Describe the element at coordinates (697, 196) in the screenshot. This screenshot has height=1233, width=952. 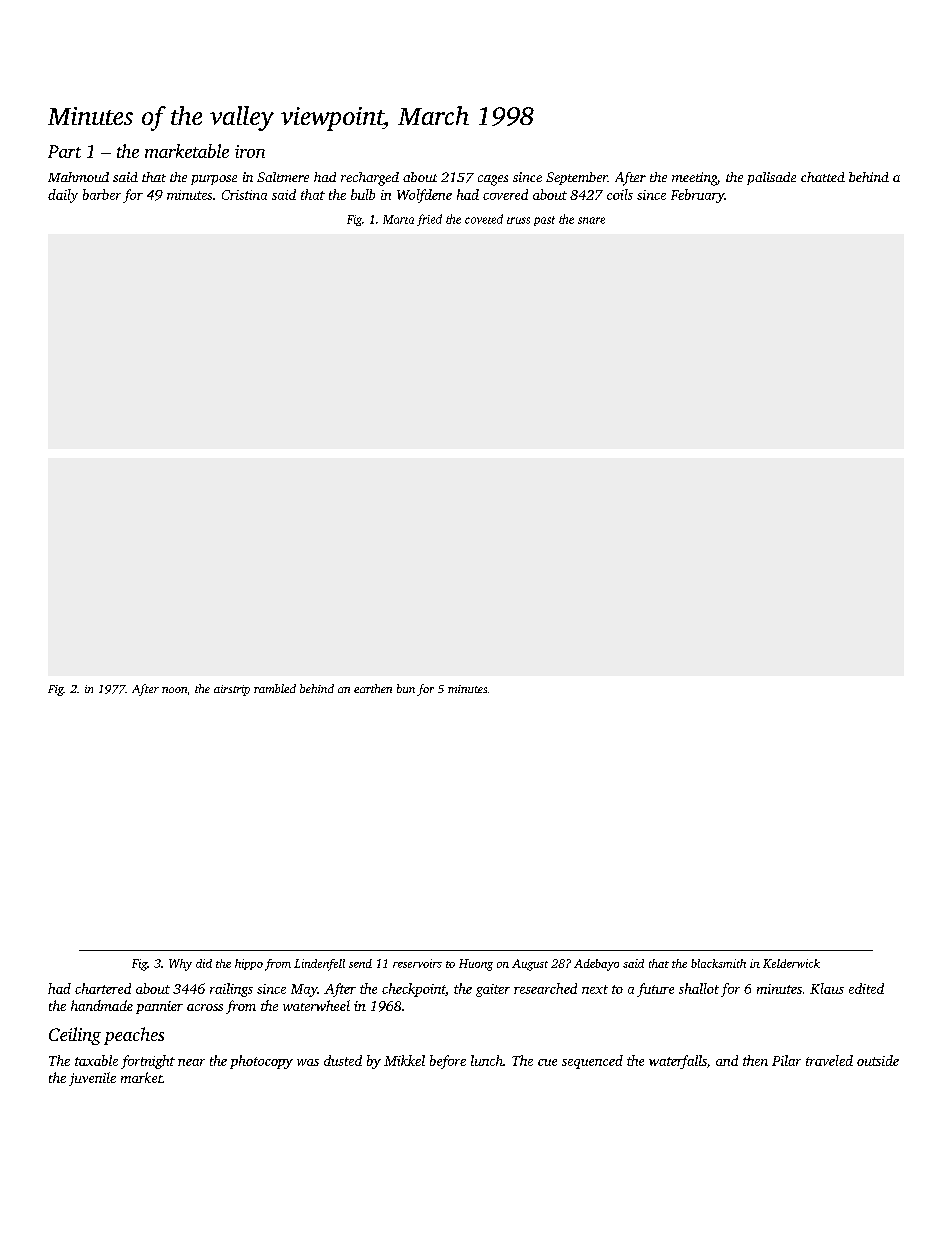
I see `February` at that location.
